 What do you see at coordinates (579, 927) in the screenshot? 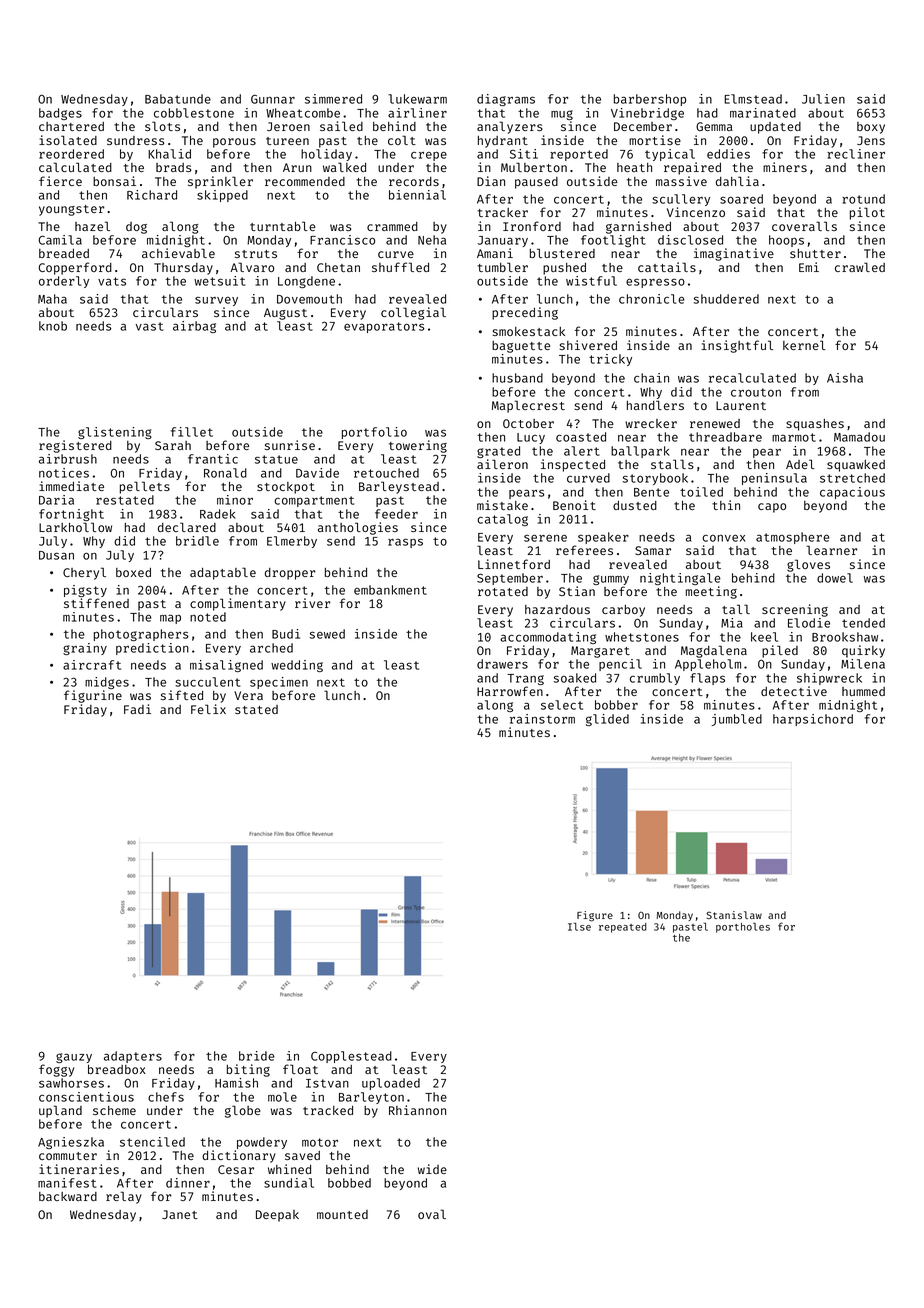
I see `Ilse` at bounding box center [579, 927].
